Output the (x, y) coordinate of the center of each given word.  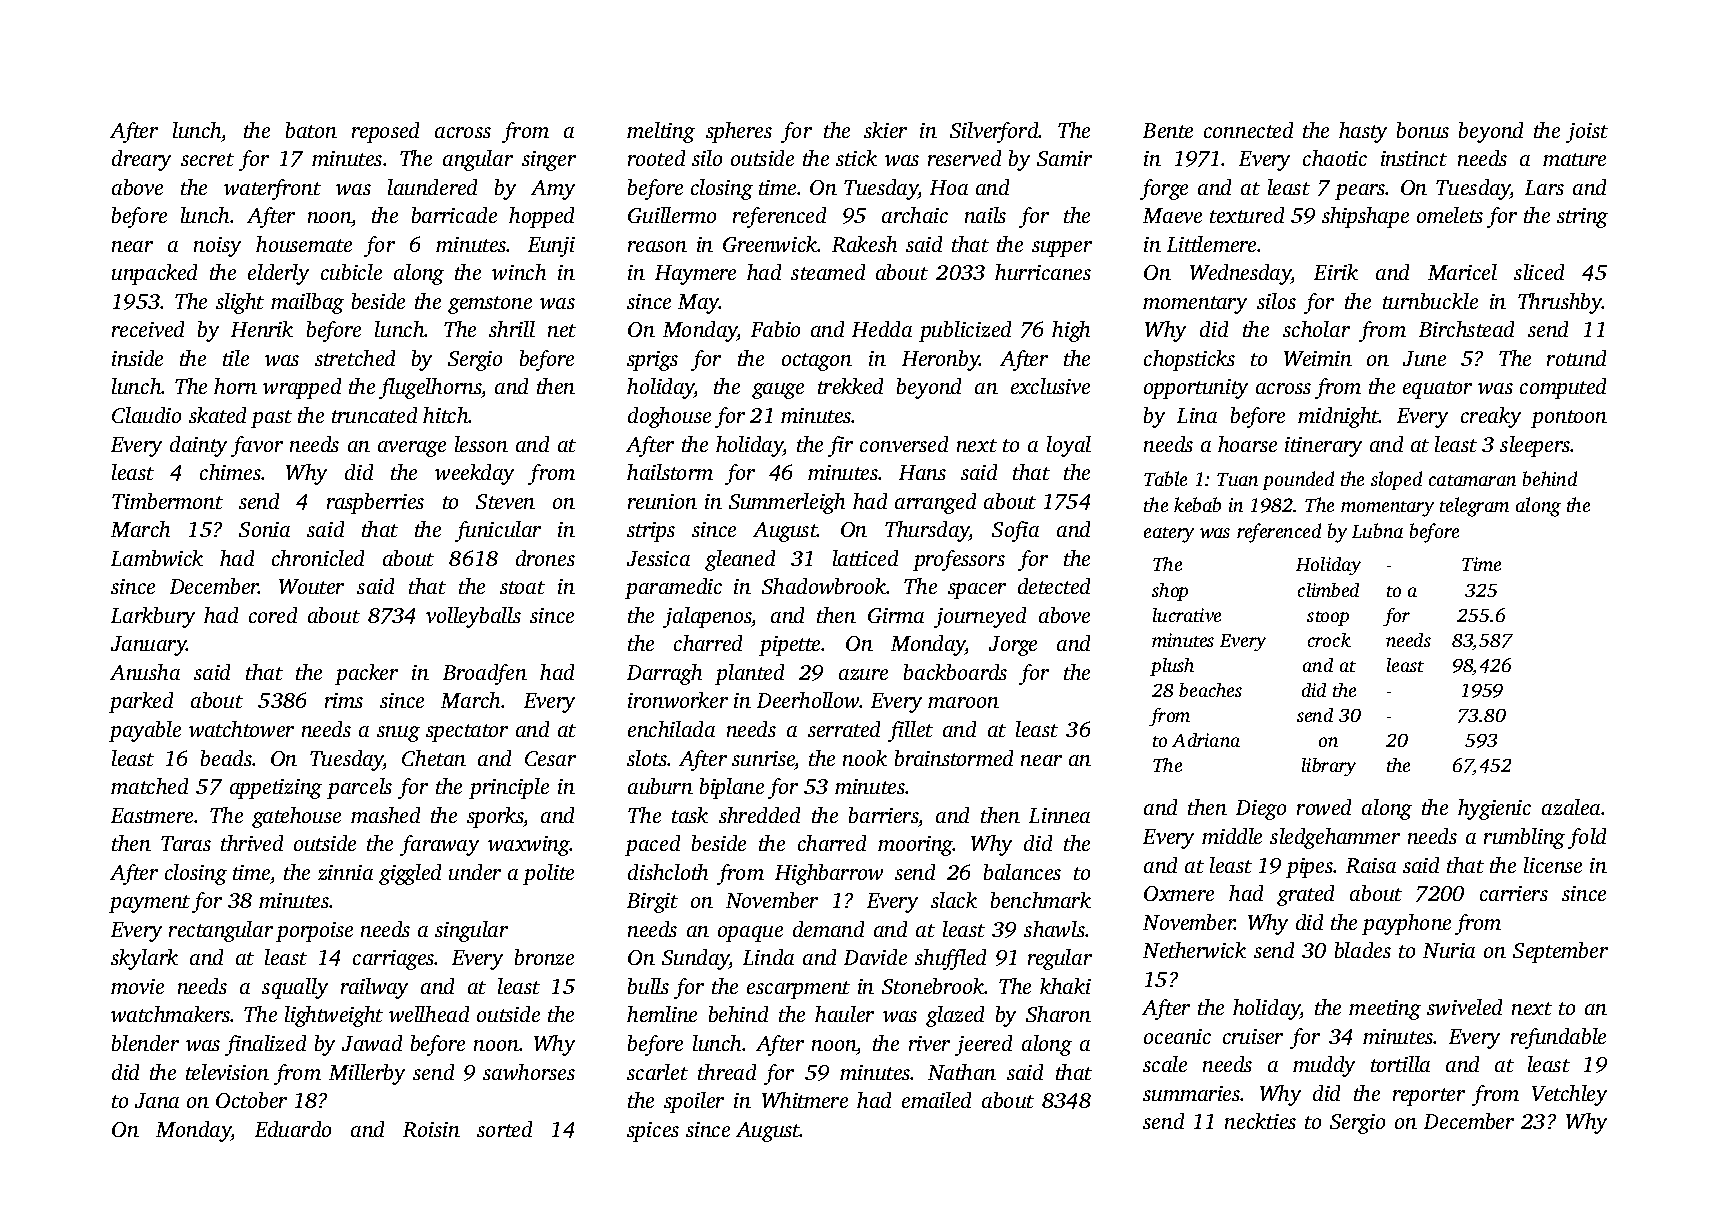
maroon (963, 702)
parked (141, 702)
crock (1329, 640)
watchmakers (171, 1014)
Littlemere (1212, 244)
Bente (1168, 130)
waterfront (272, 189)
